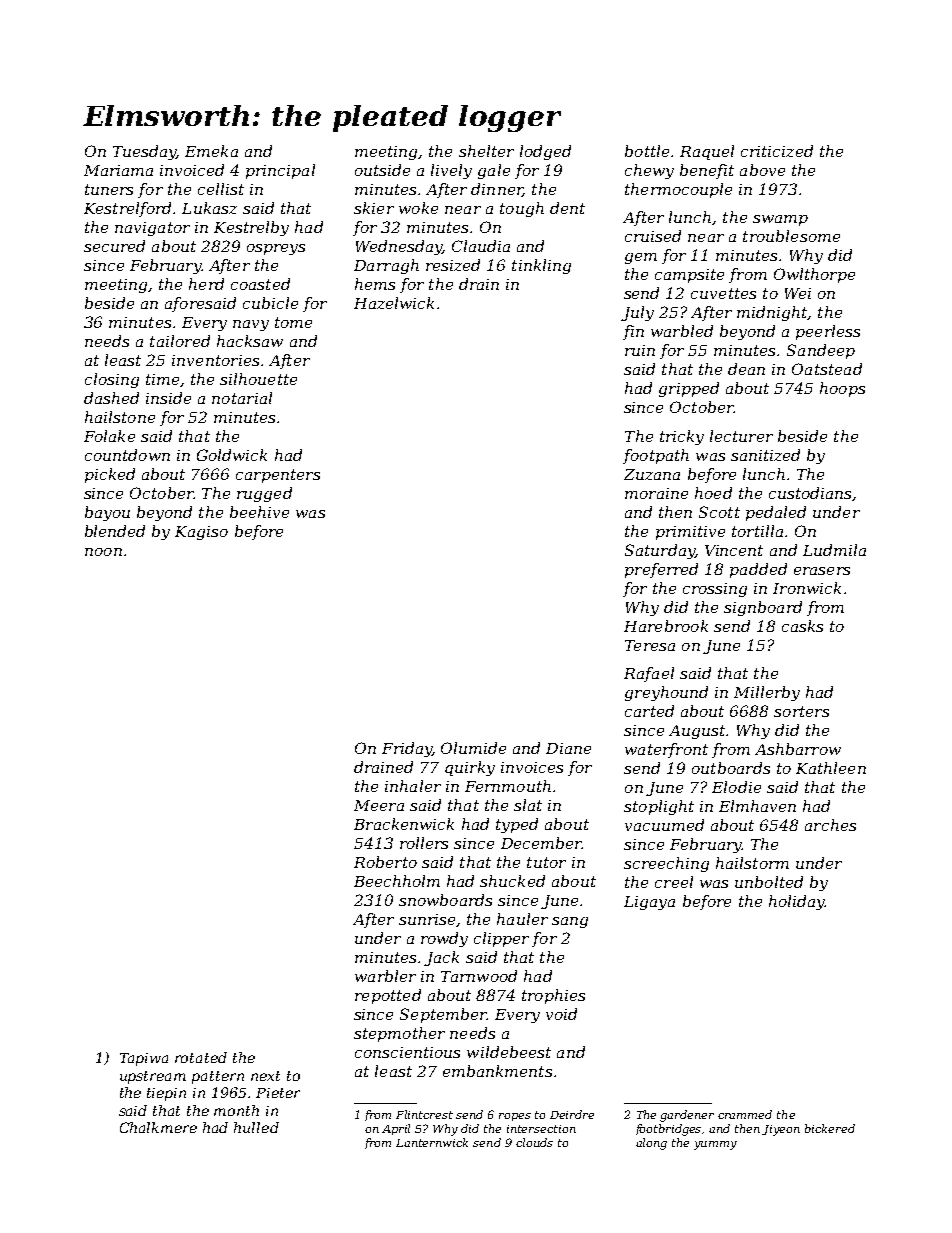 This document has height=1233, width=952. I want to click on Rafael, so click(649, 674).
